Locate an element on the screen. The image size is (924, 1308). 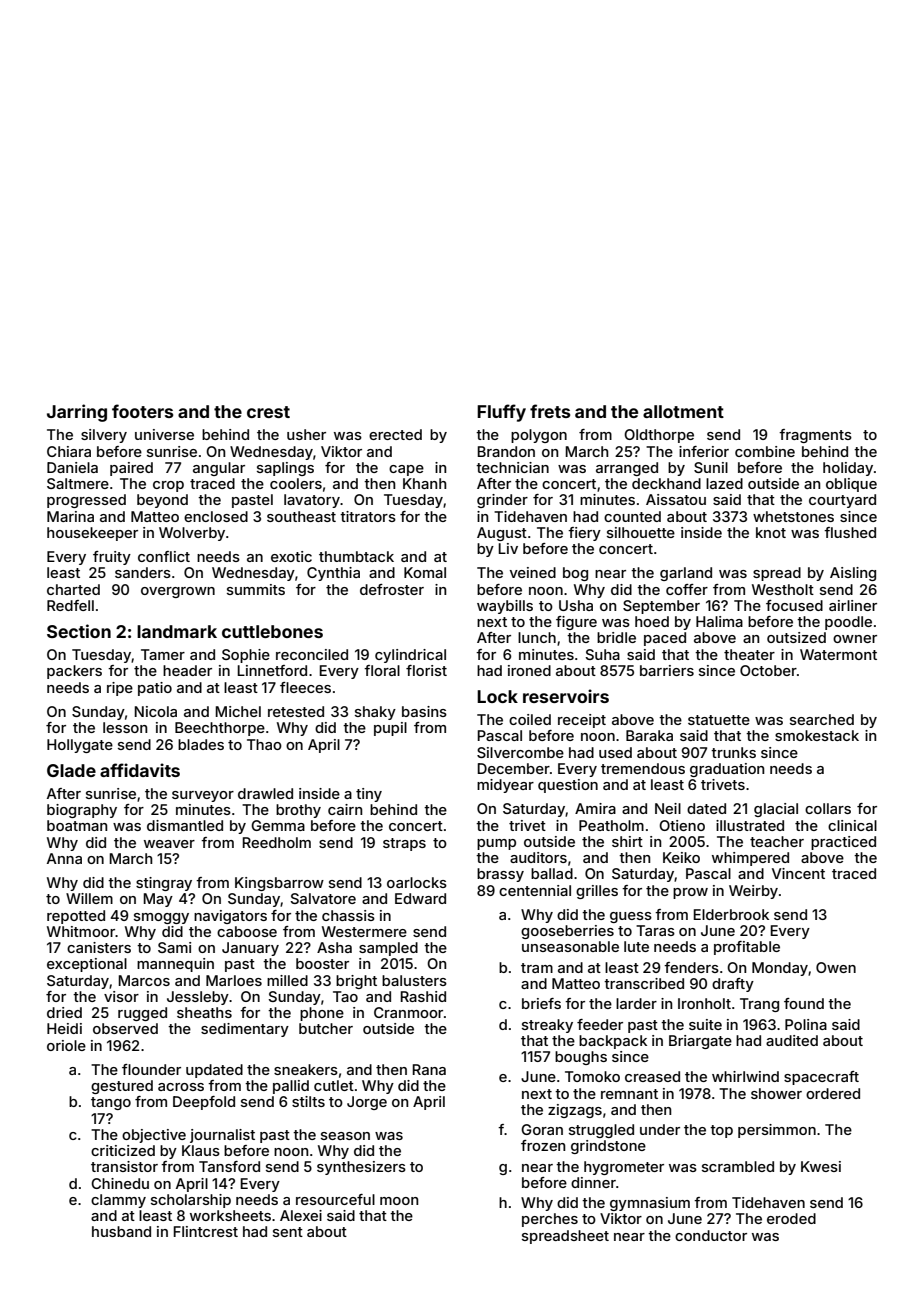
criticized is located at coordinates (123, 1150).
